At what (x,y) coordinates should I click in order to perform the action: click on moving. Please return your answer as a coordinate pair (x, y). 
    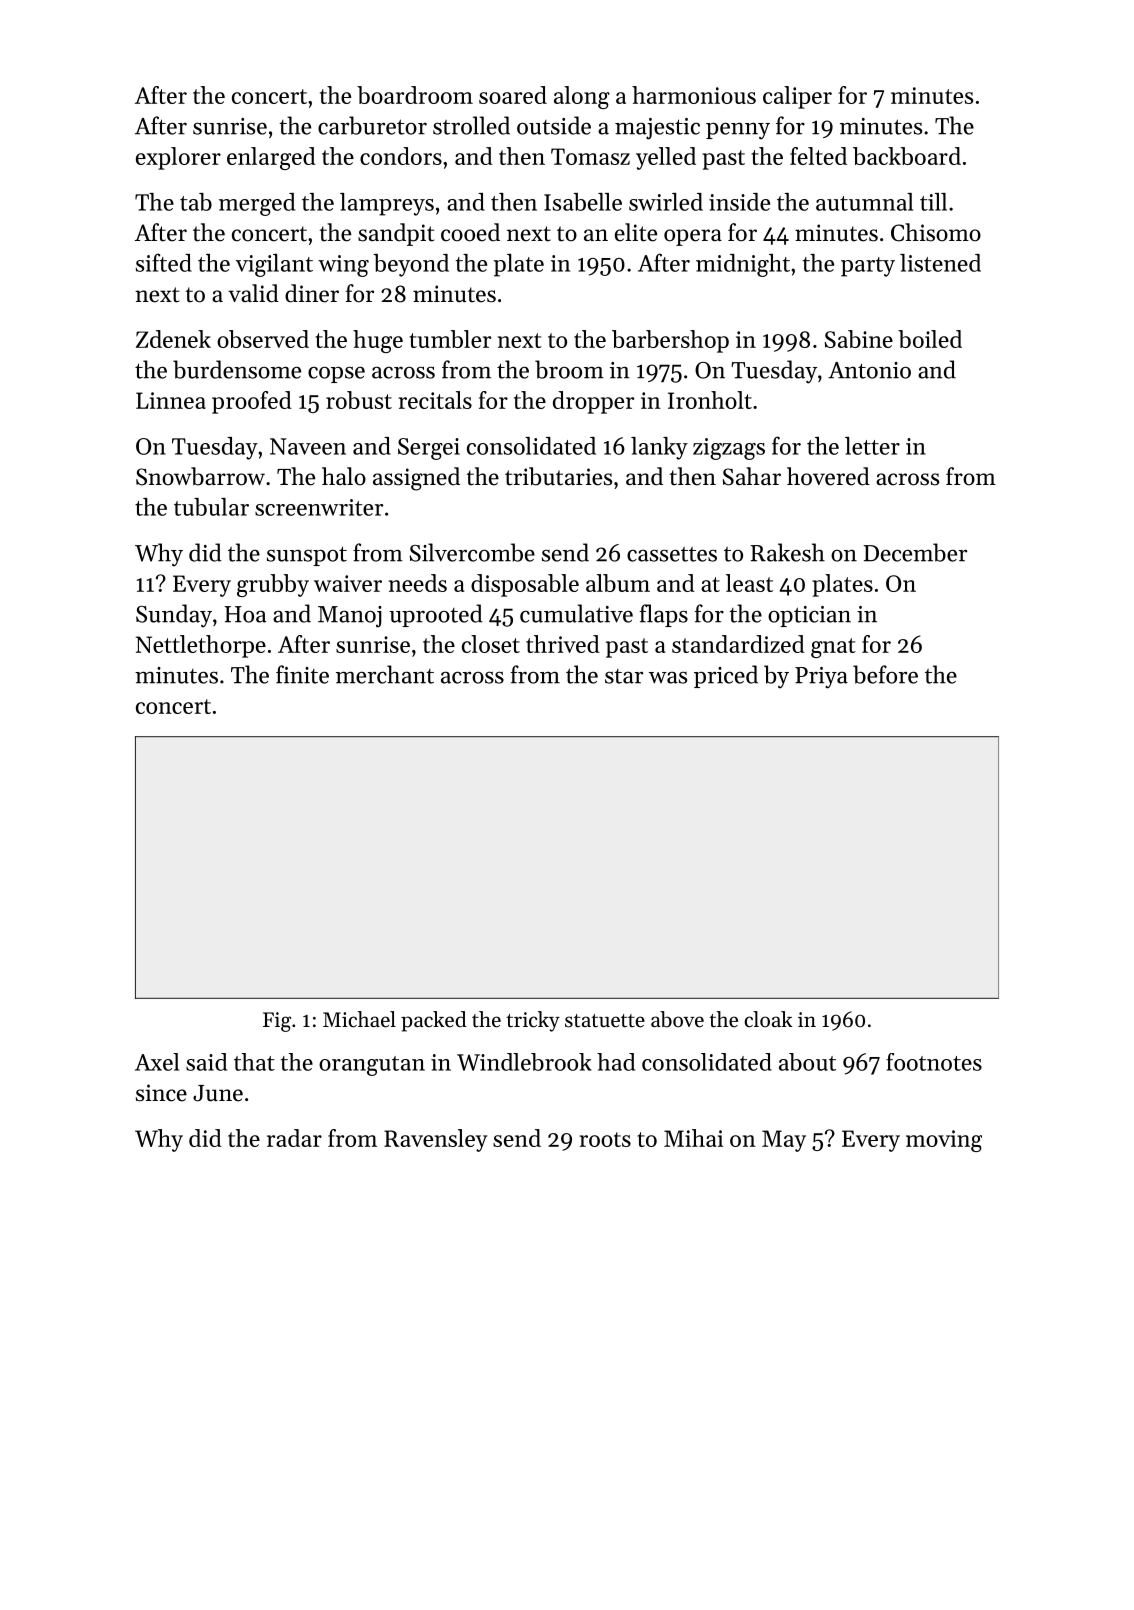
    Looking at the image, I should click on (944, 1141).
